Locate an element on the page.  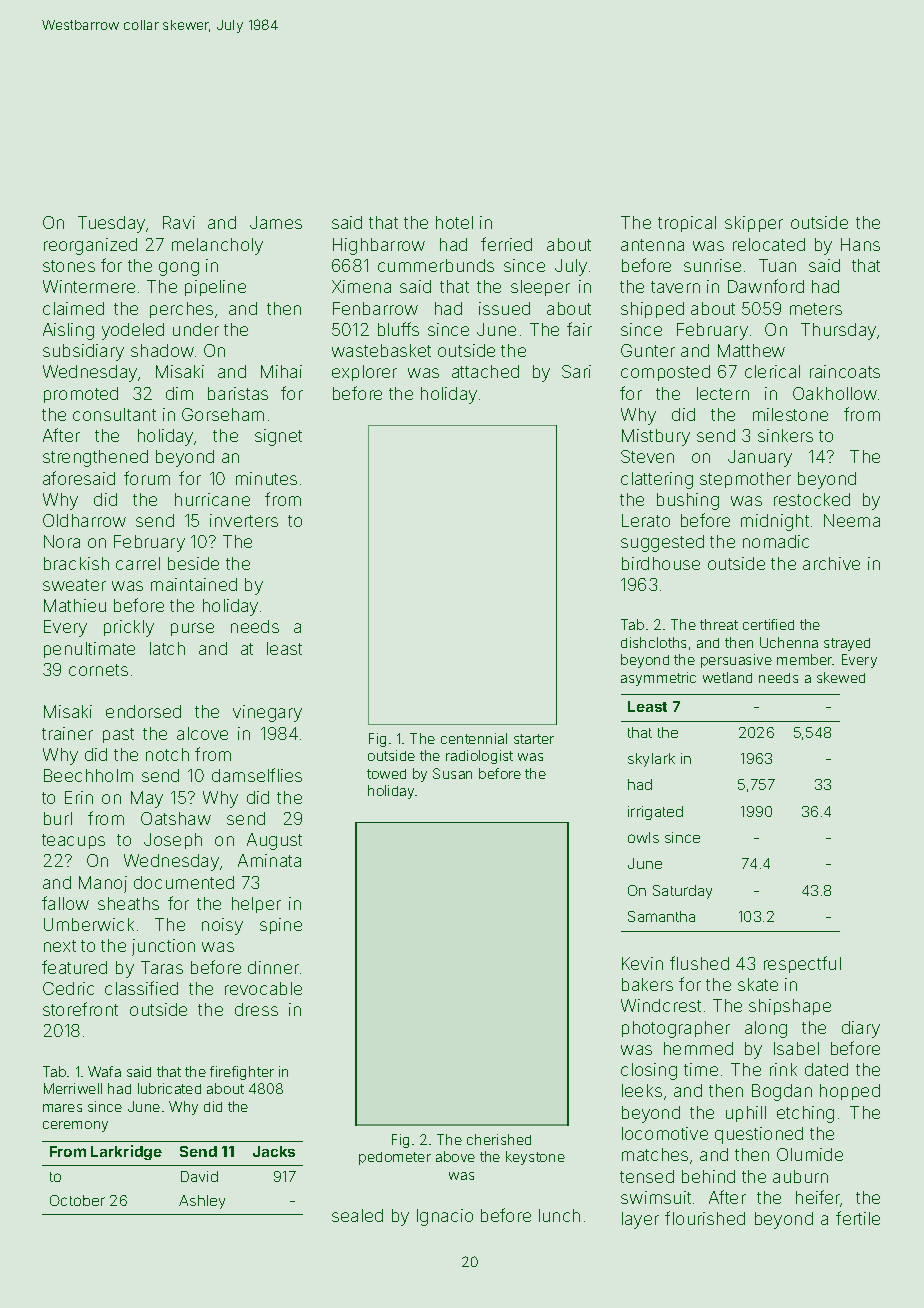
Tuesday is located at coordinates (111, 224).
